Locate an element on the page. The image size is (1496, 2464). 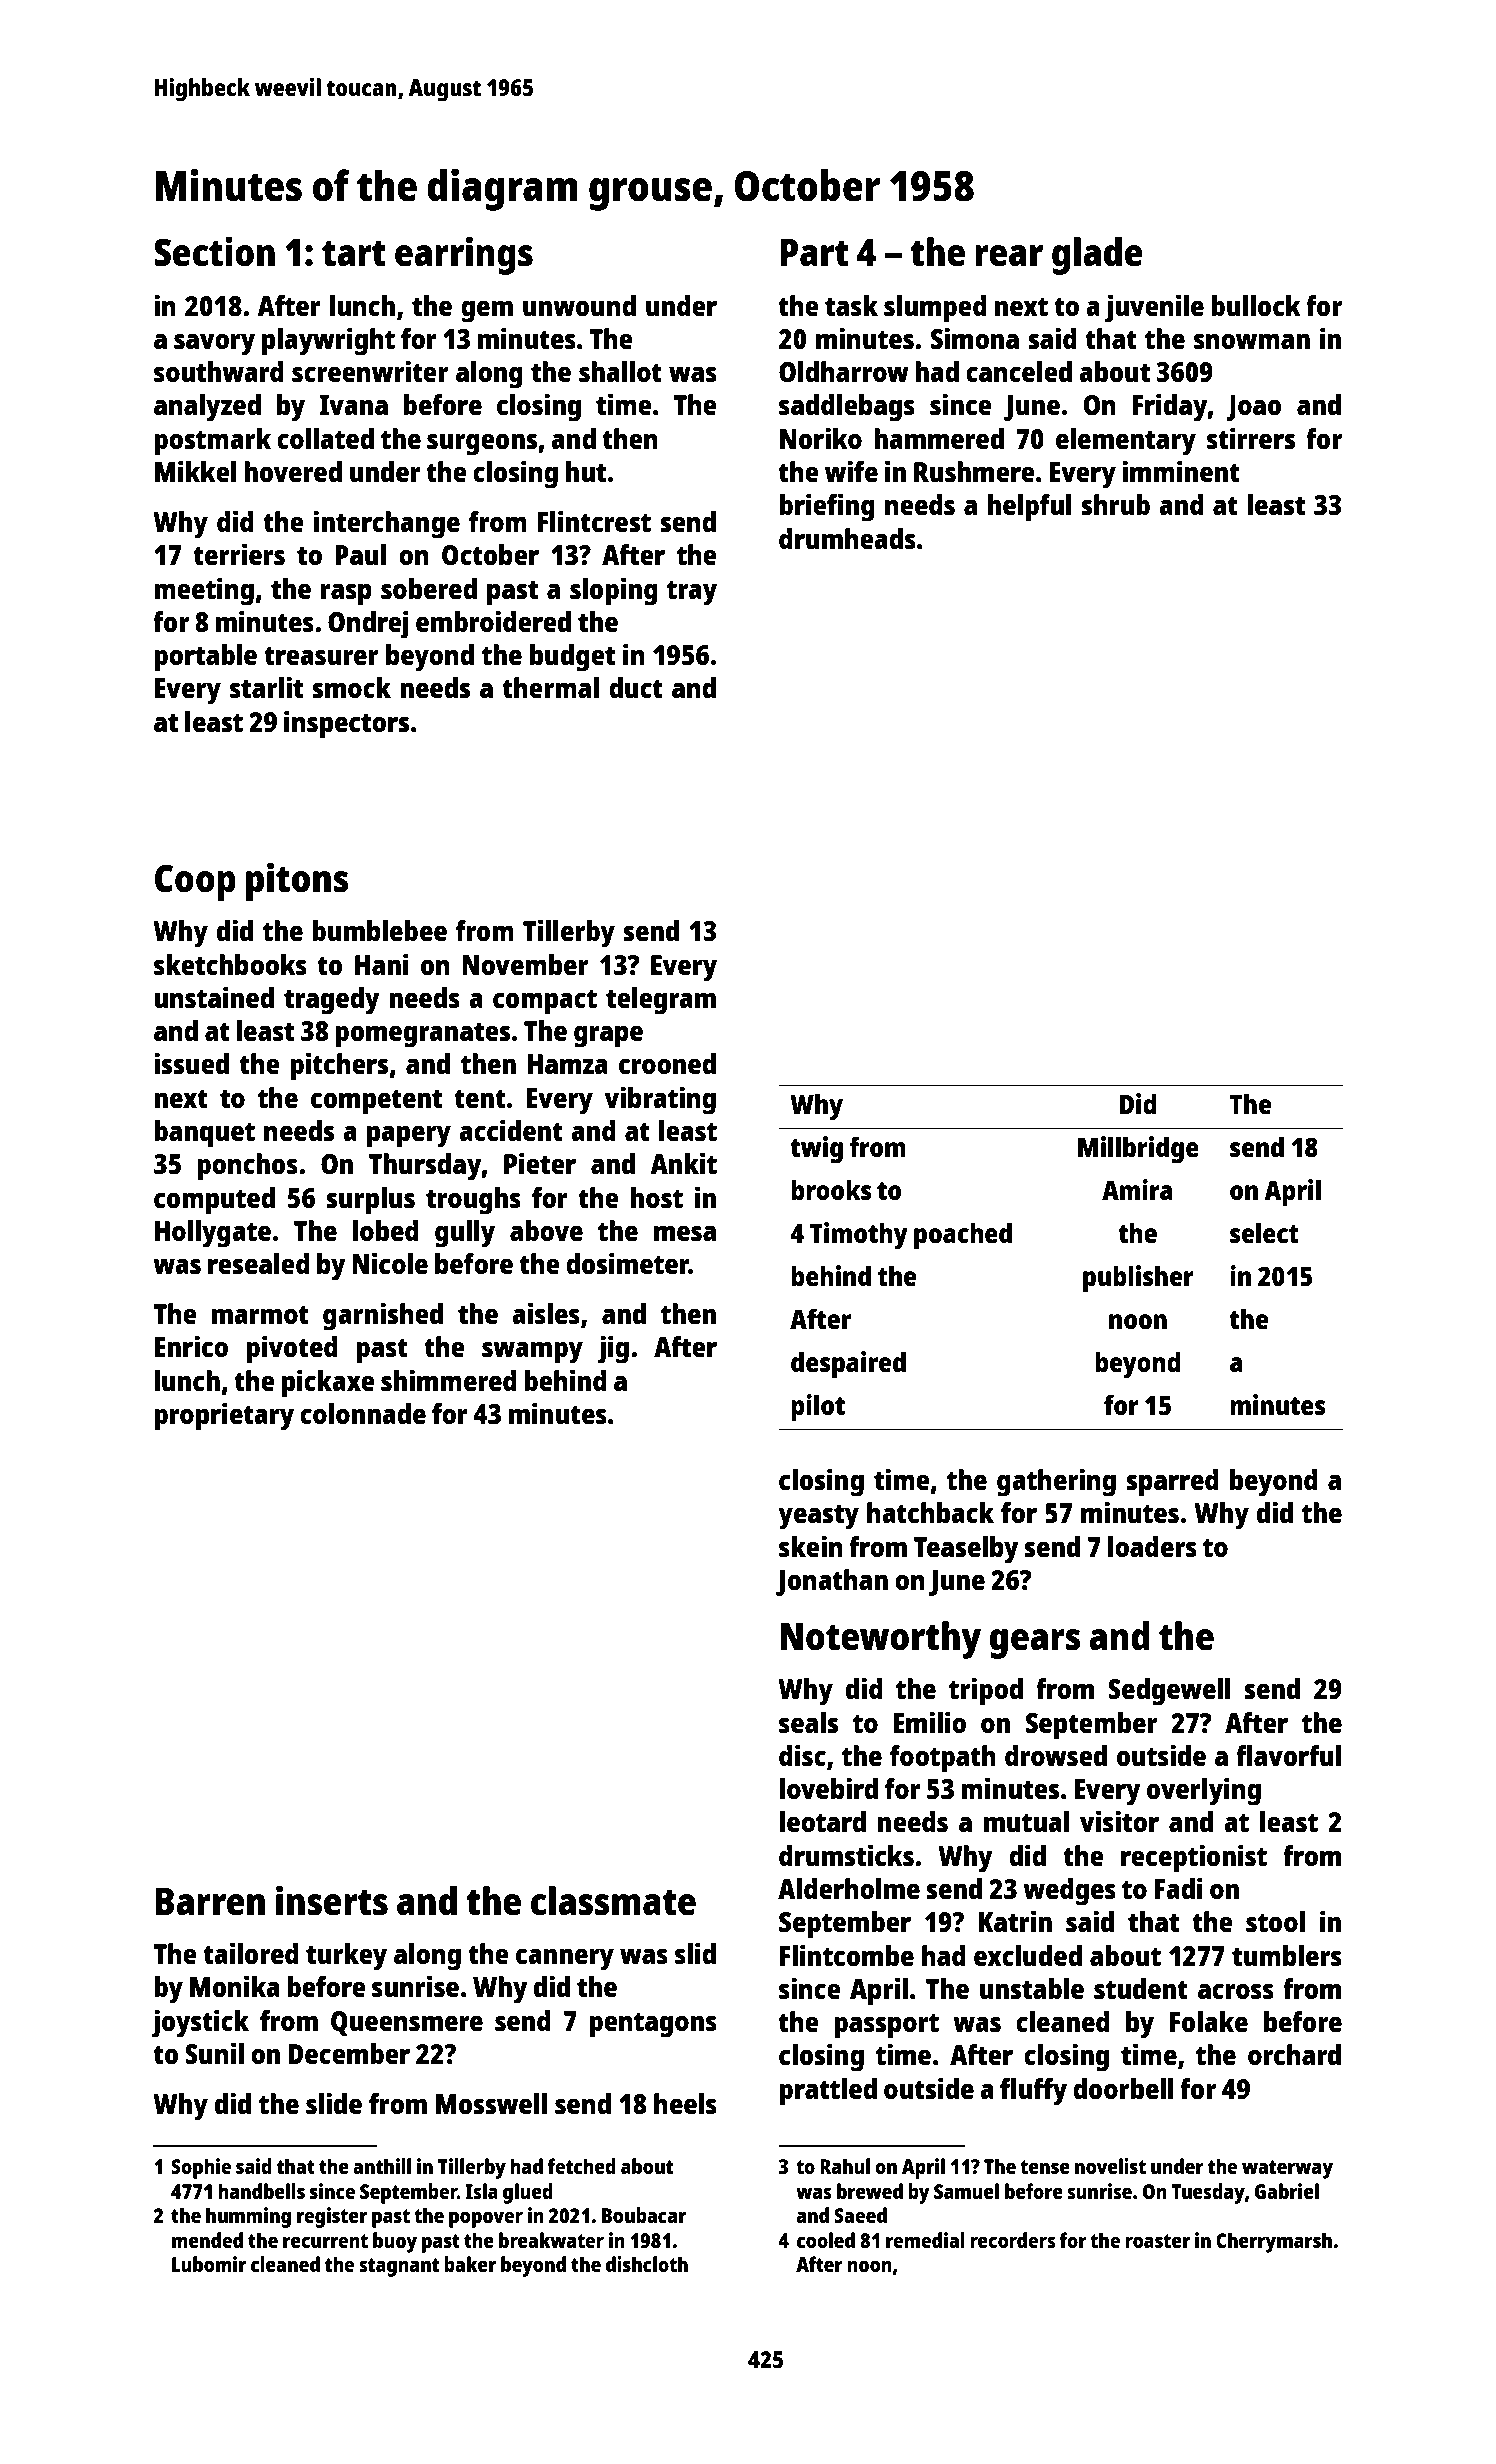
colonnade is located at coordinates (363, 1413).
